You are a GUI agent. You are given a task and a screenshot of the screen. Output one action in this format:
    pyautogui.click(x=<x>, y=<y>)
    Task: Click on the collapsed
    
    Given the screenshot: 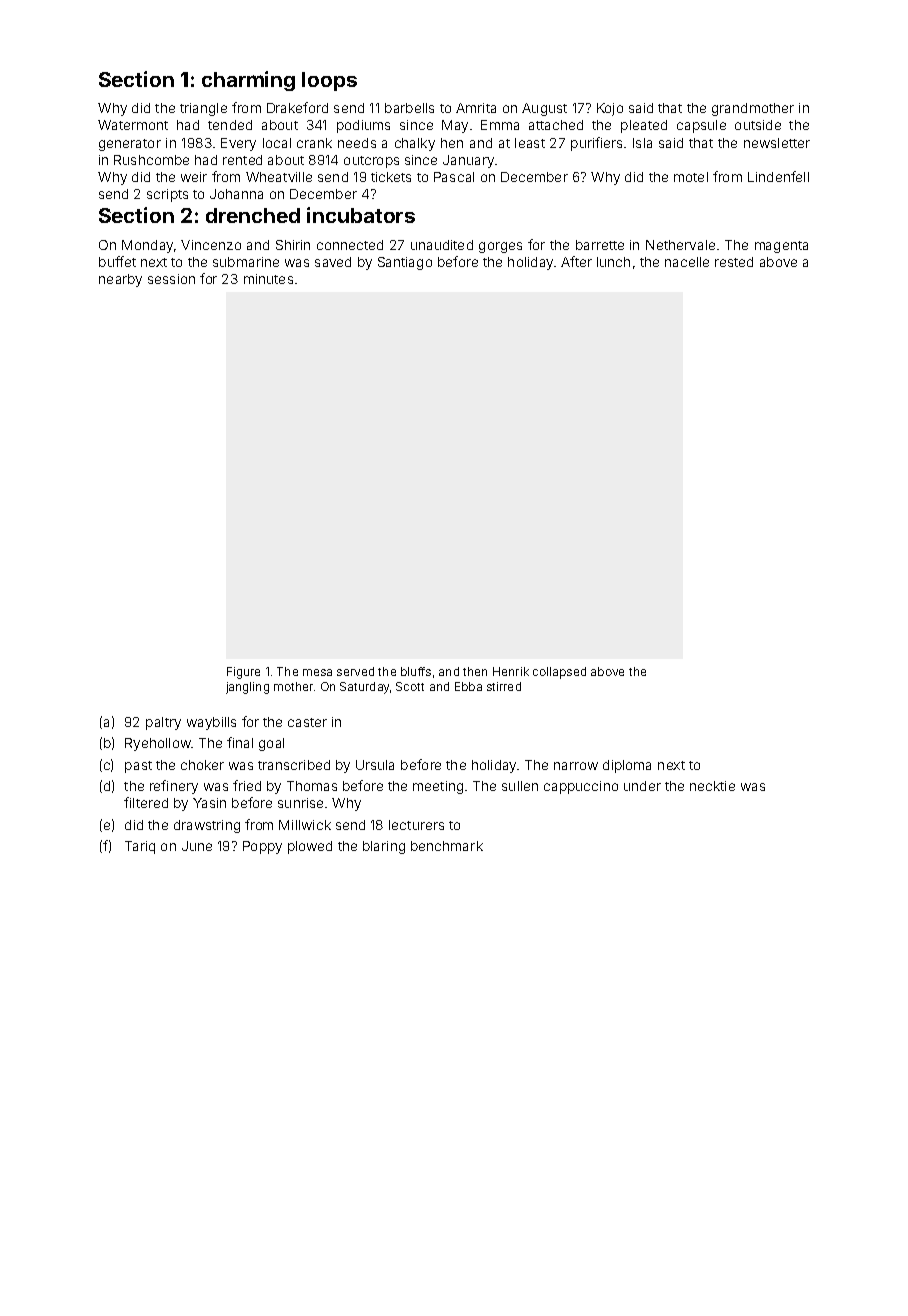 What is the action you would take?
    pyautogui.click(x=559, y=673)
